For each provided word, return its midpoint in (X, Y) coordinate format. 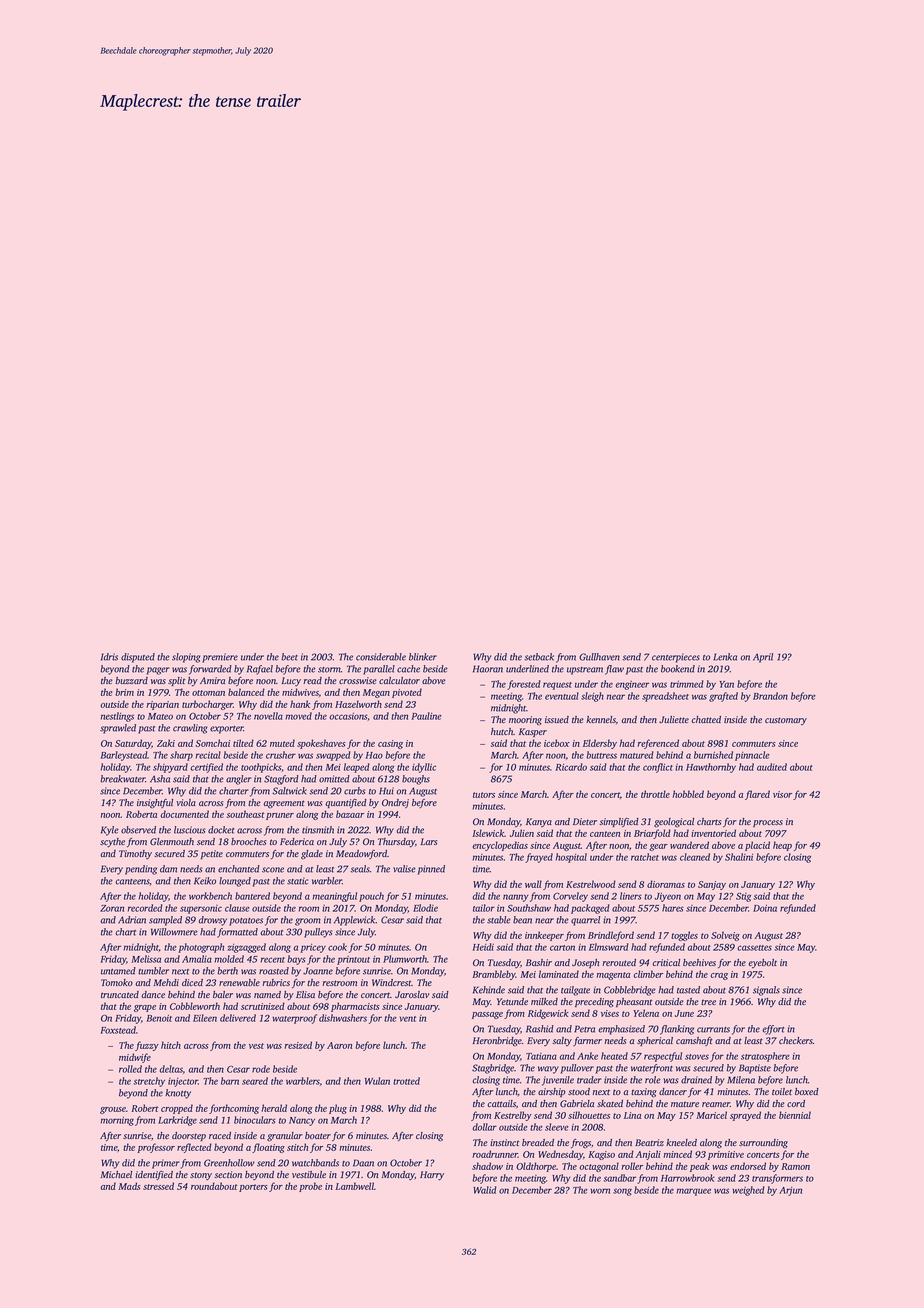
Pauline (426, 716)
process (768, 823)
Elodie (425, 908)
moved (299, 716)
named (267, 994)
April (763, 658)
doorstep (189, 1136)
